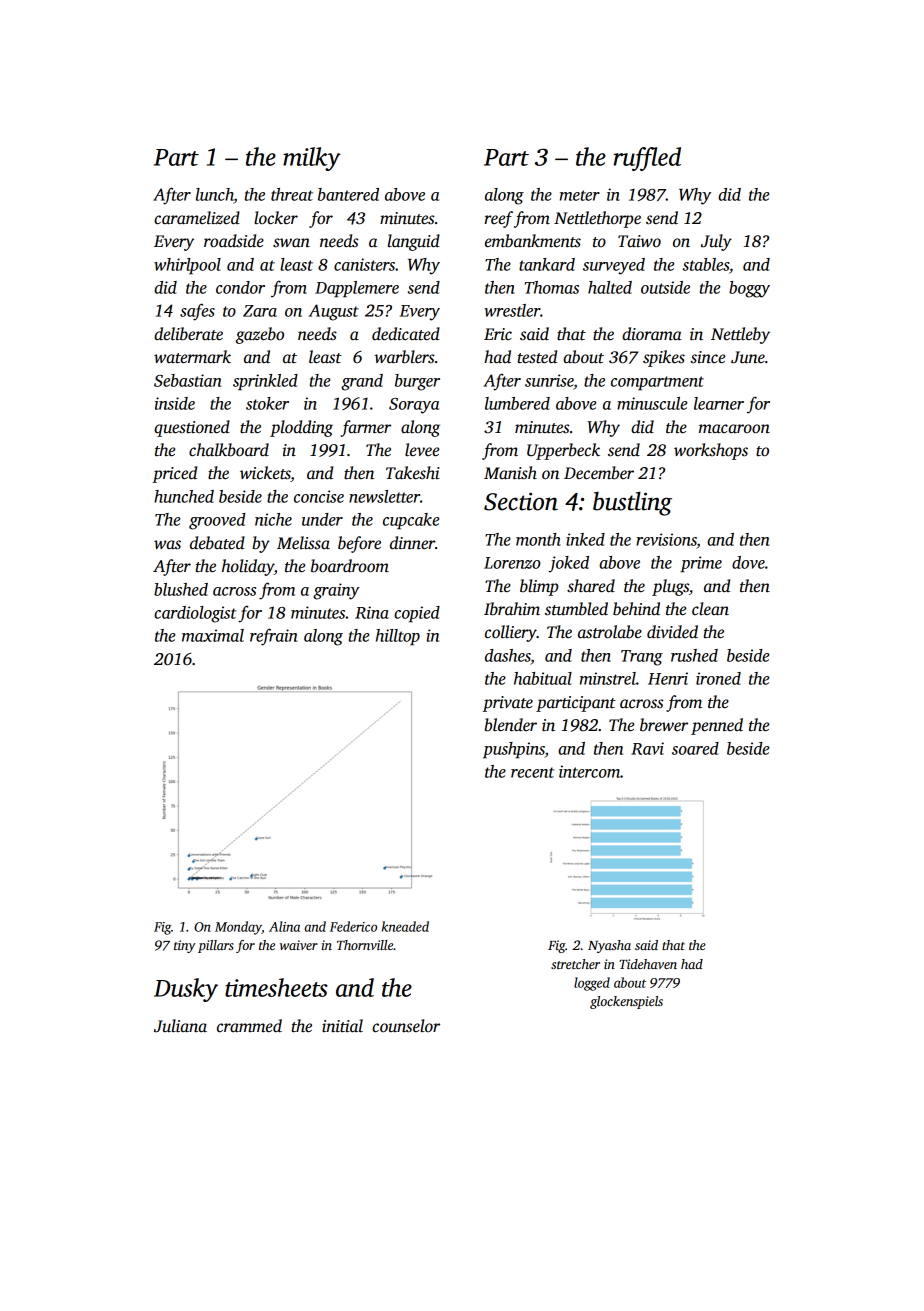 This document has height=1311, width=924. What do you see at coordinates (580, 195) in the document?
I see `meter` at bounding box center [580, 195].
